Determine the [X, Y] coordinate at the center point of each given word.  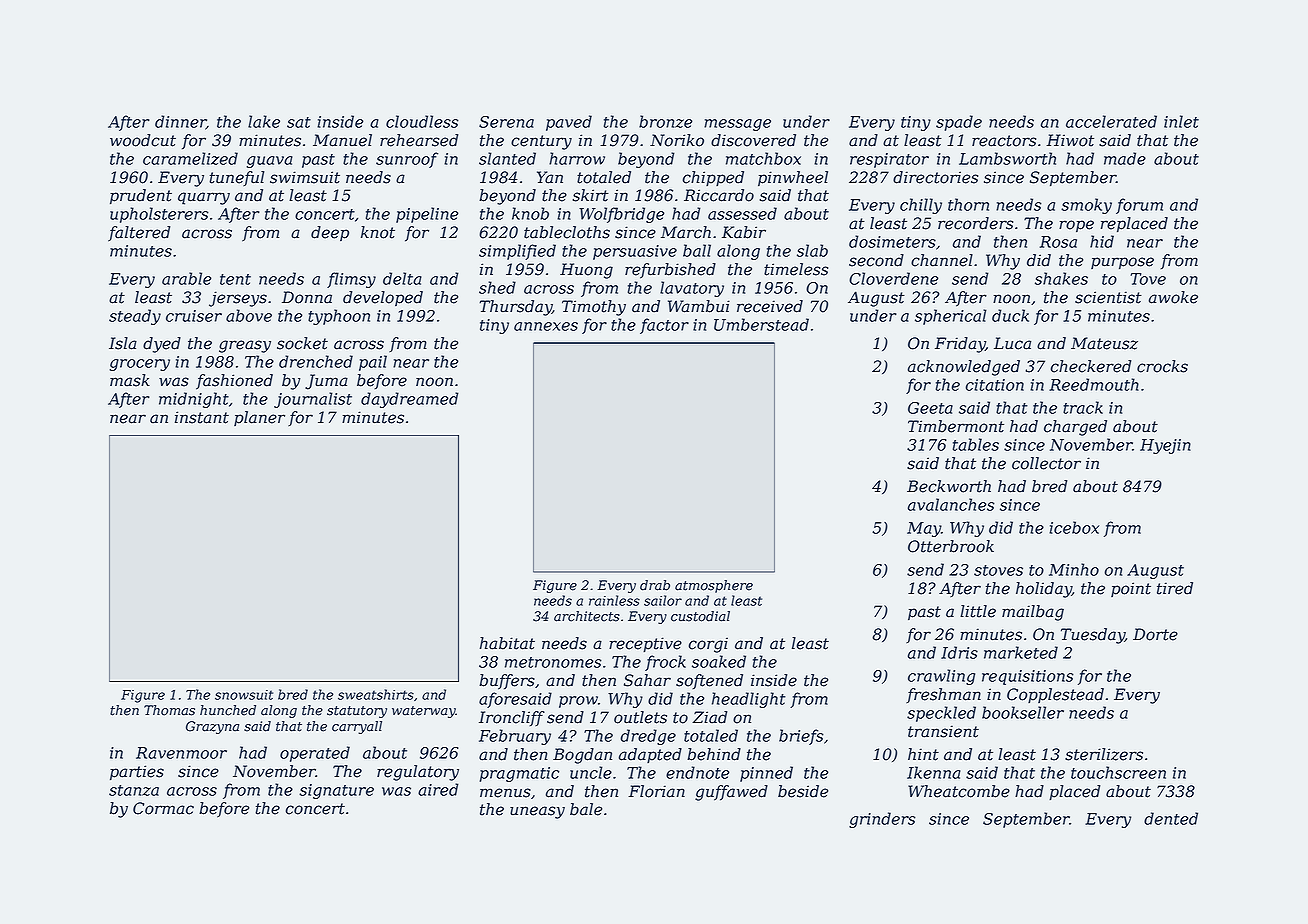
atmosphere [714, 586]
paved [569, 123]
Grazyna [212, 727]
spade [959, 123]
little [978, 611]
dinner [180, 122]
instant [202, 417]
